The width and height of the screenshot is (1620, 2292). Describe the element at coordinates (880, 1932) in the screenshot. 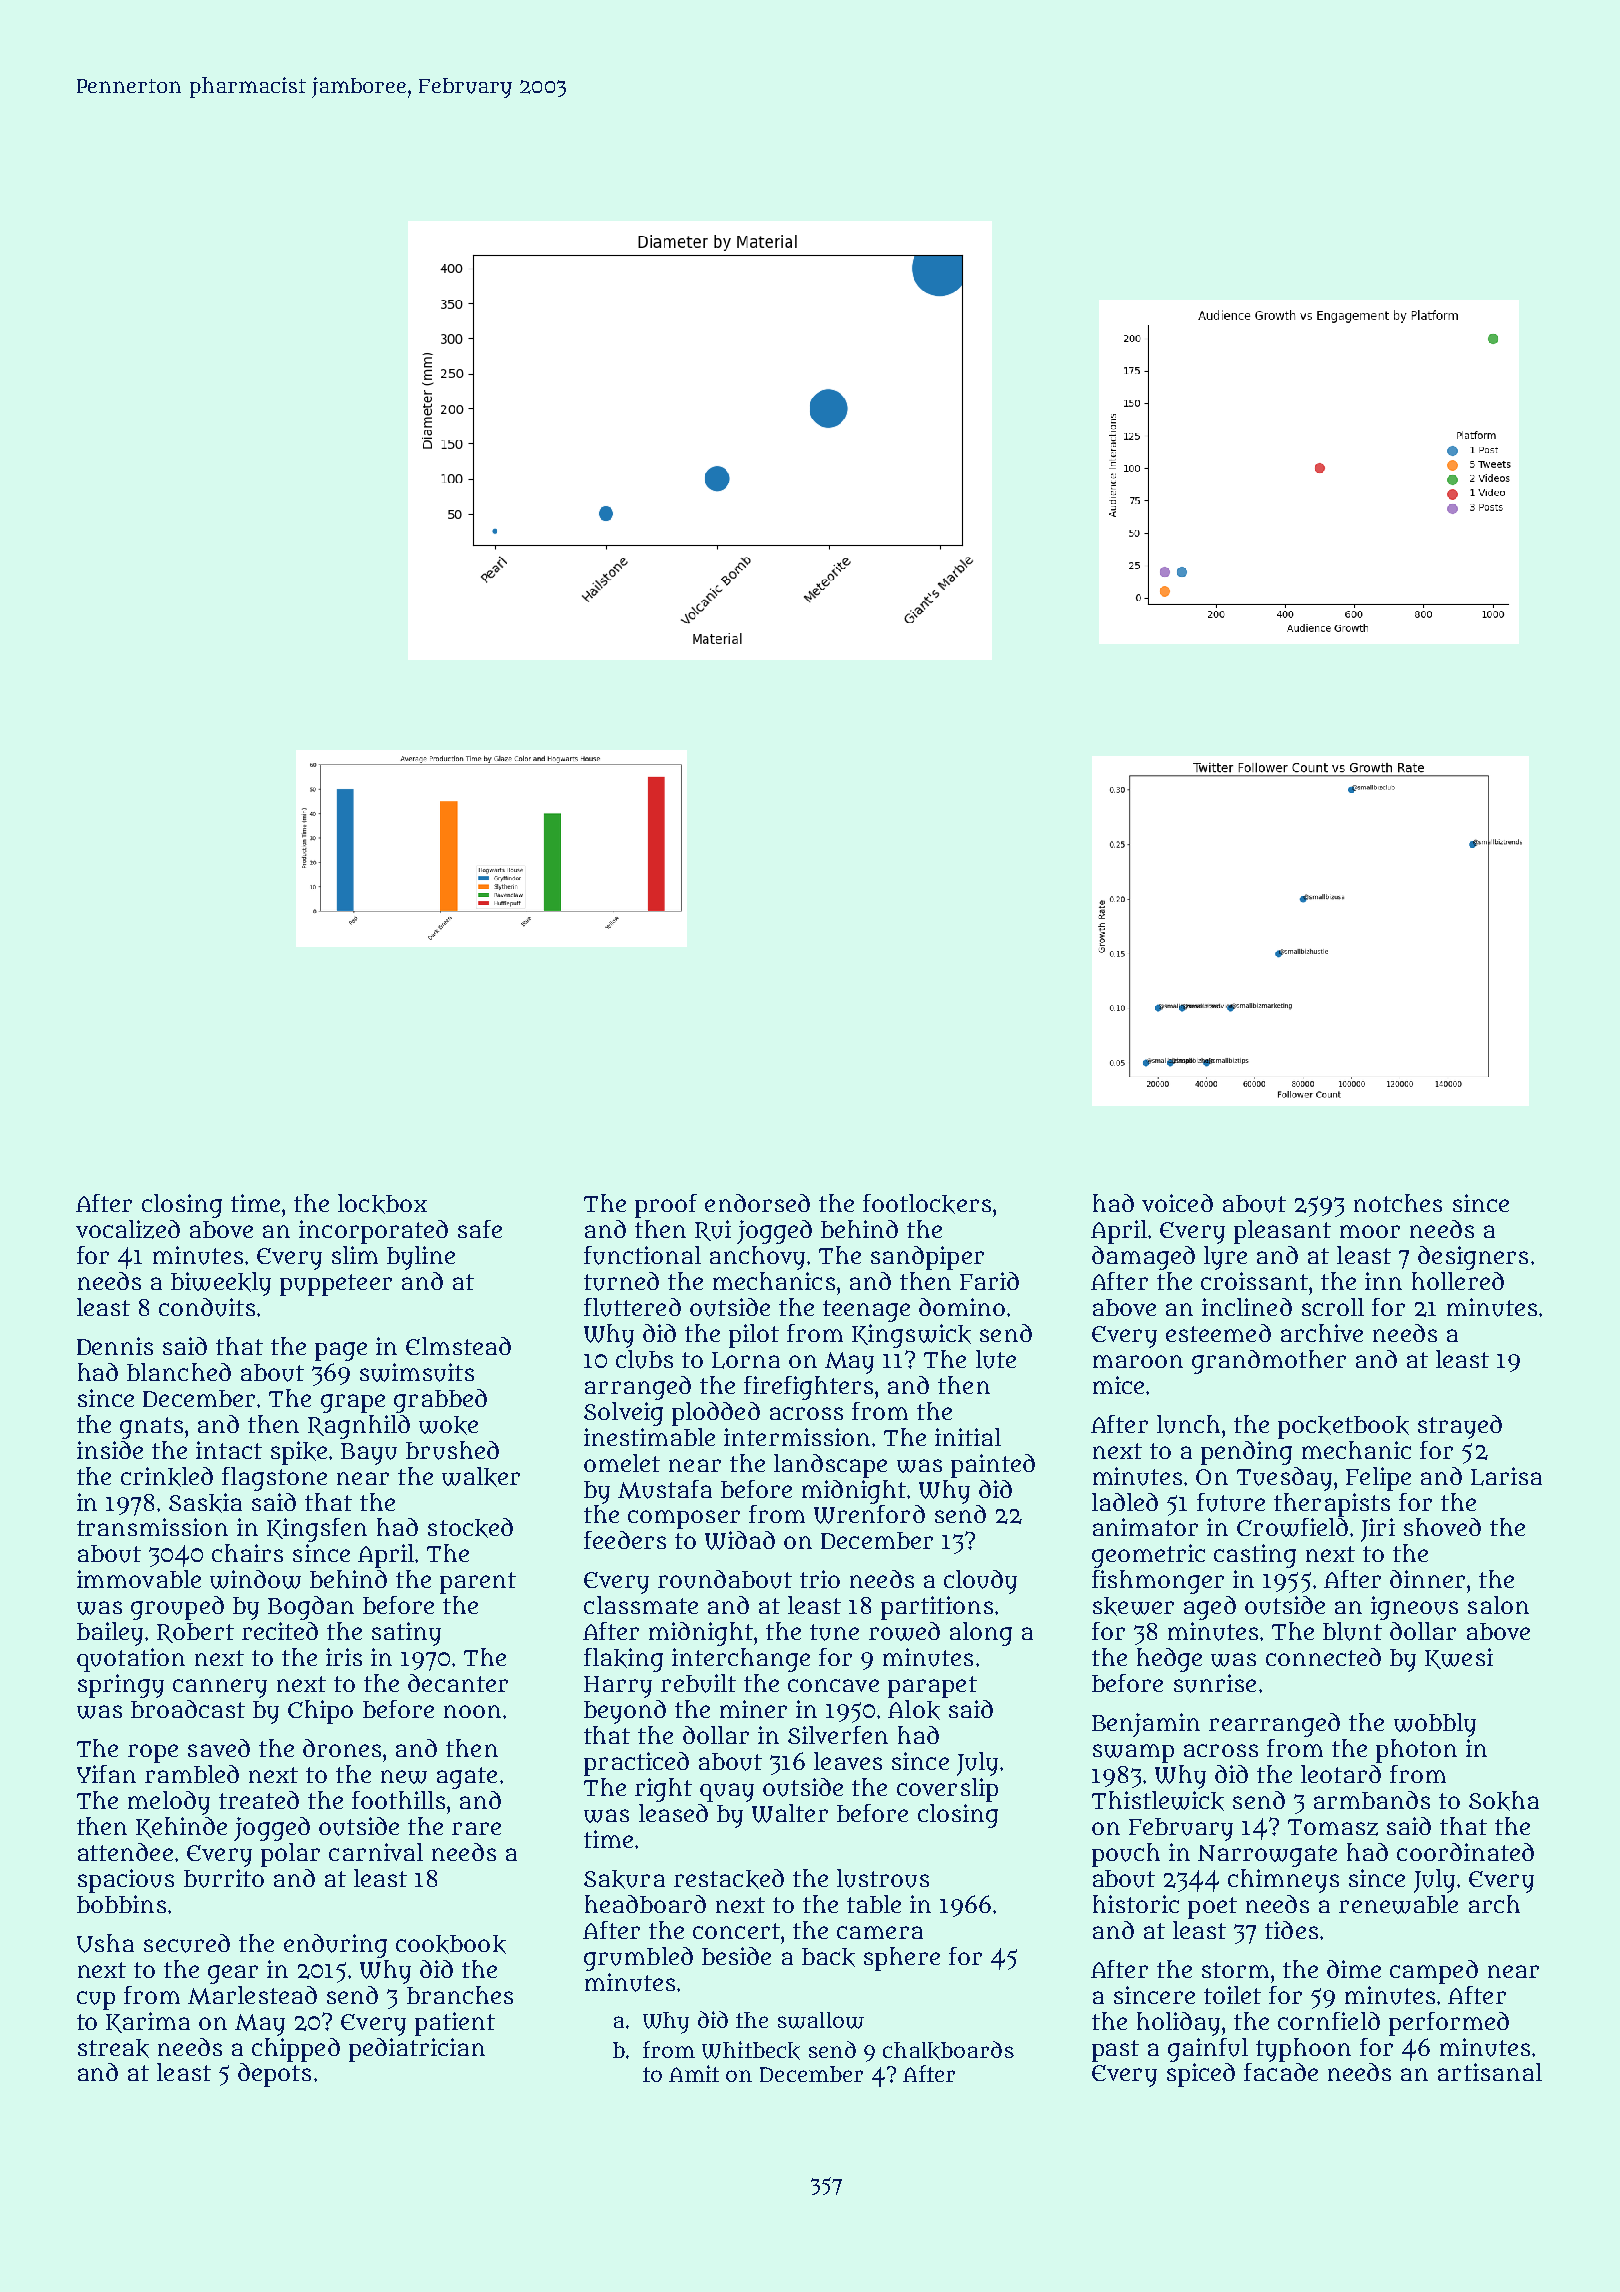

I see `camera` at that location.
